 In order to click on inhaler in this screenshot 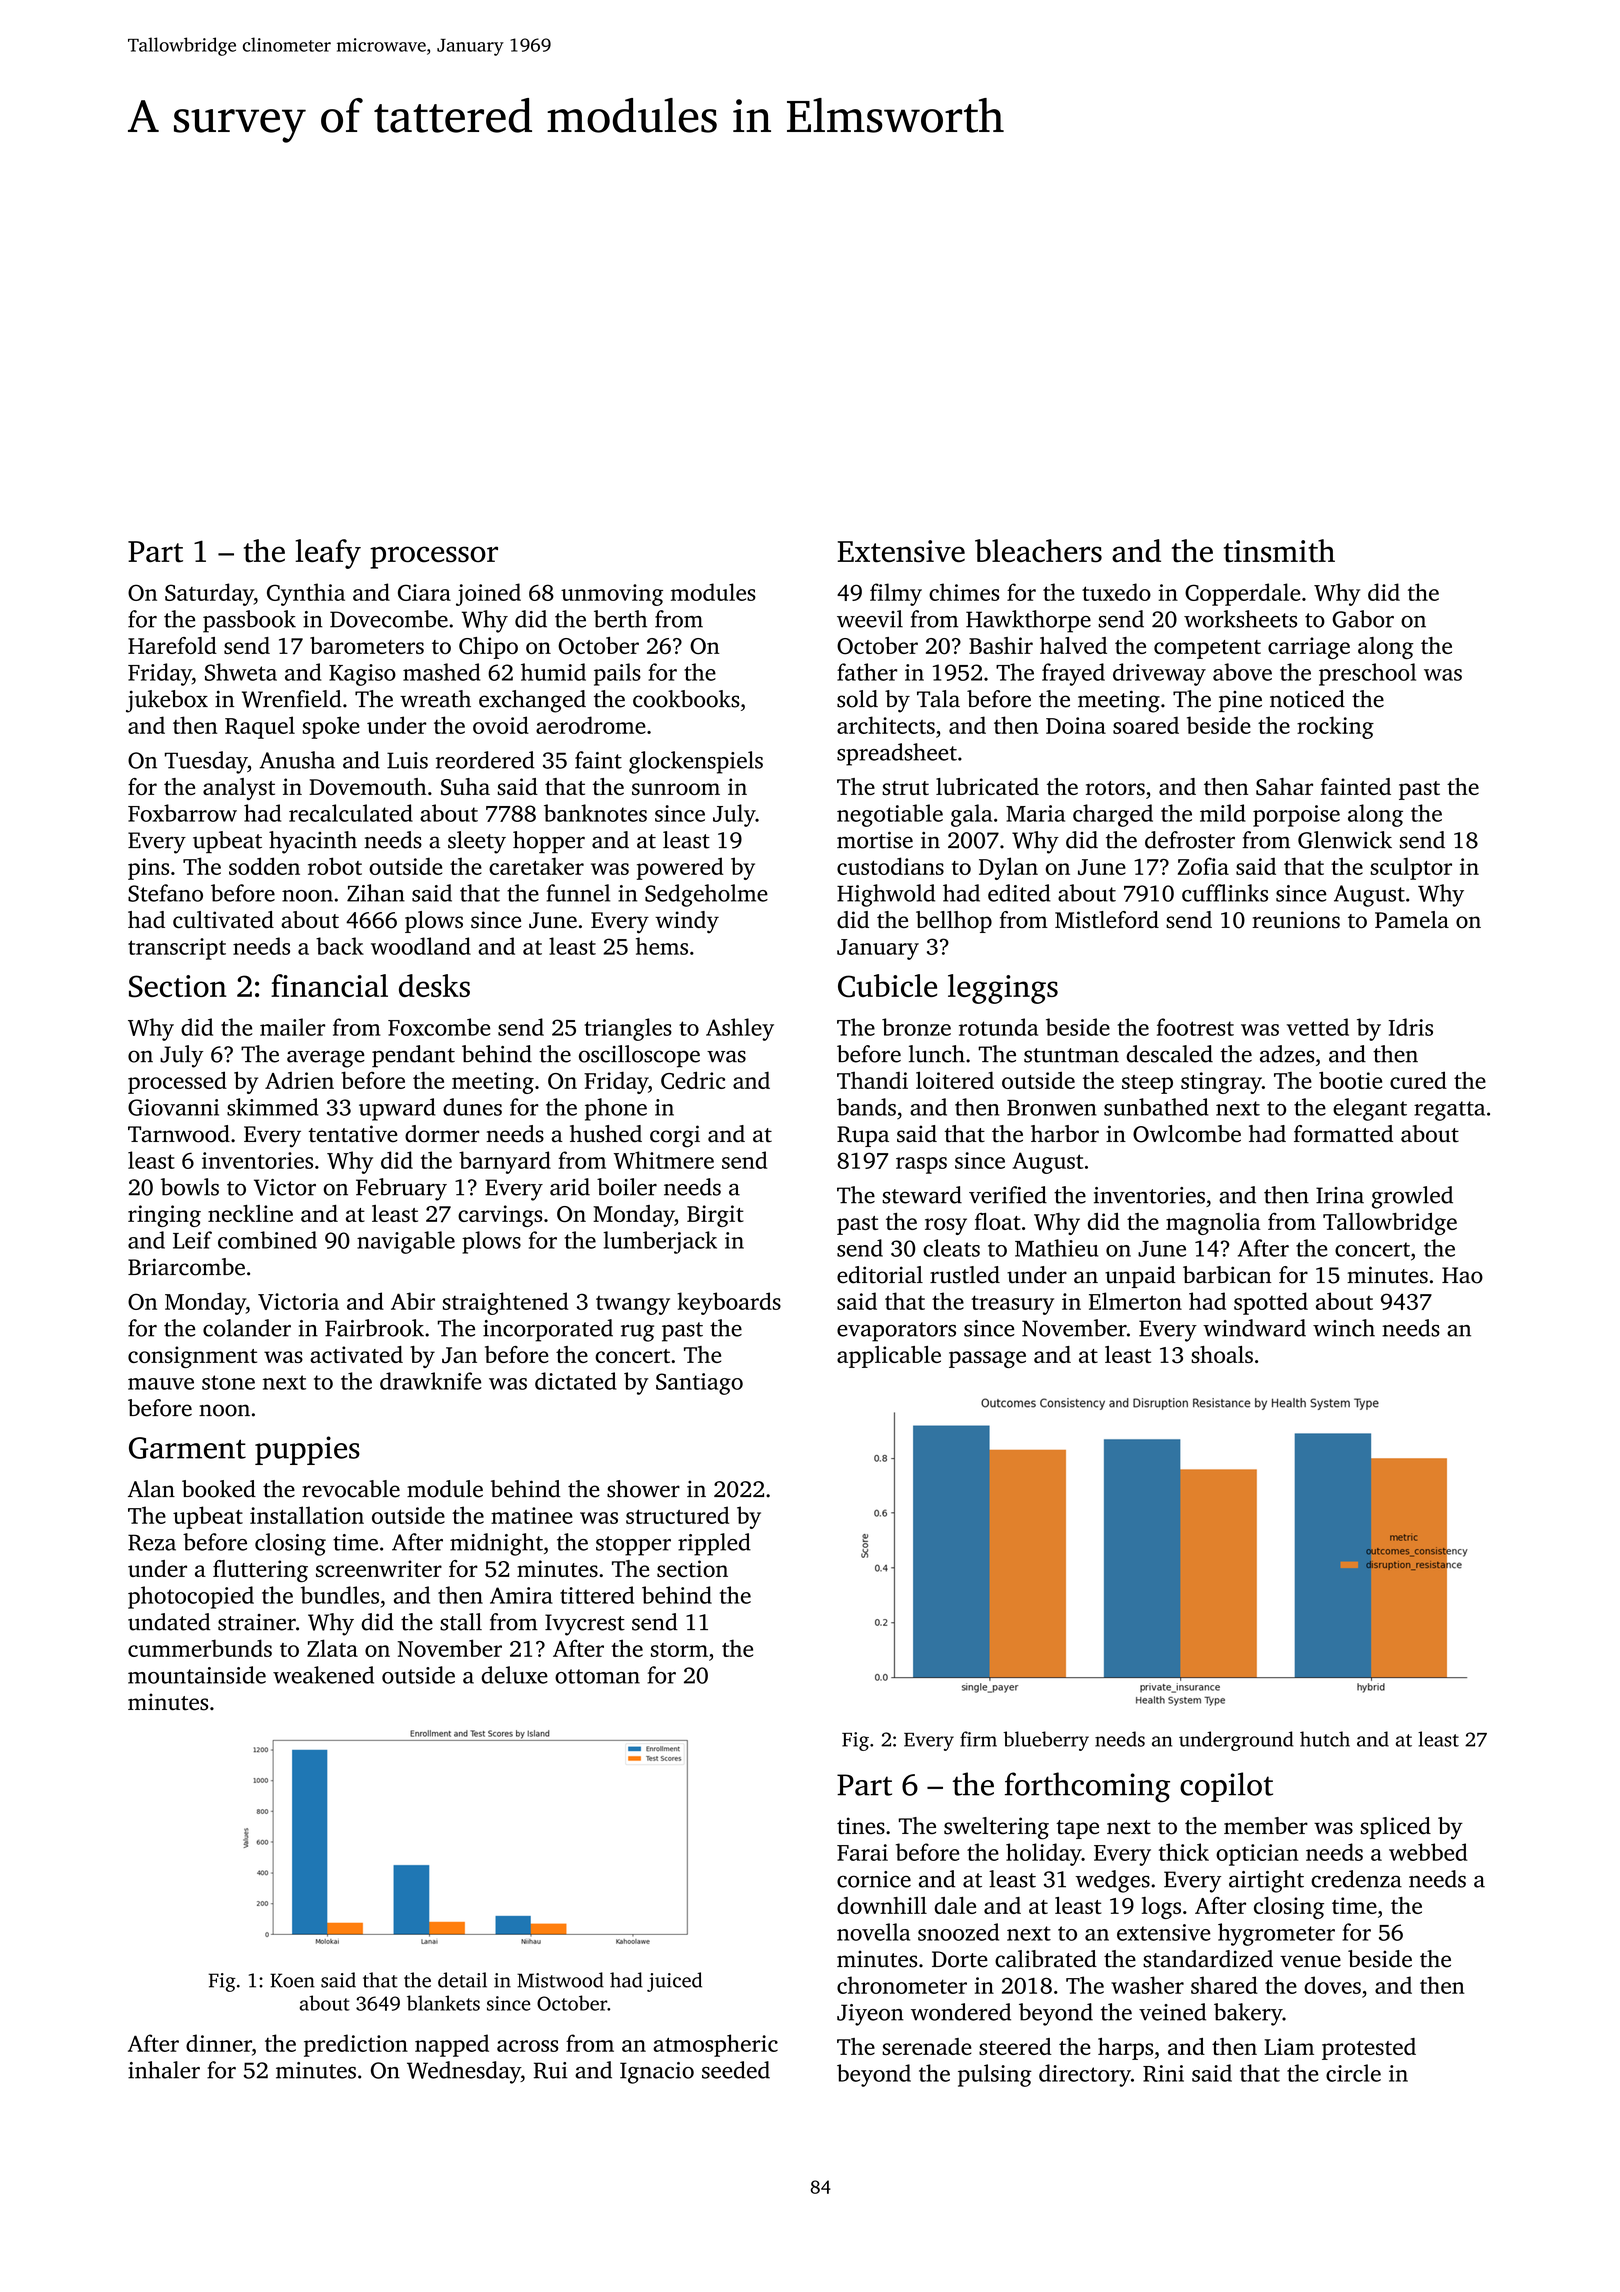, I will do `click(164, 2070)`.
